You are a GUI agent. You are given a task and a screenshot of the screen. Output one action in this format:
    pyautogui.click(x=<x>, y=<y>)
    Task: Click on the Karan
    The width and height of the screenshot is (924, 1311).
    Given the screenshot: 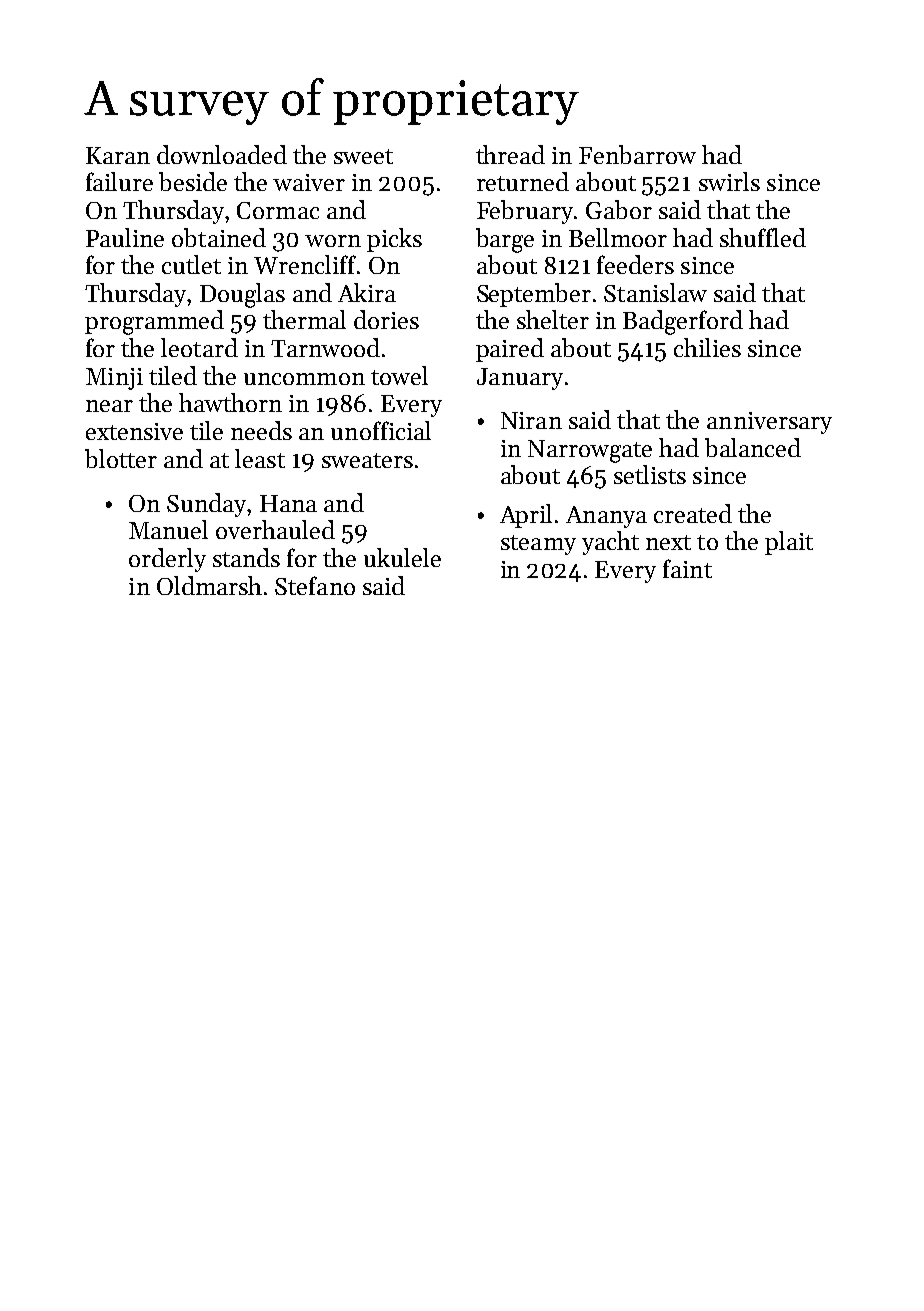 What is the action you would take?
    pyautogui.click(x=118, y=155)
